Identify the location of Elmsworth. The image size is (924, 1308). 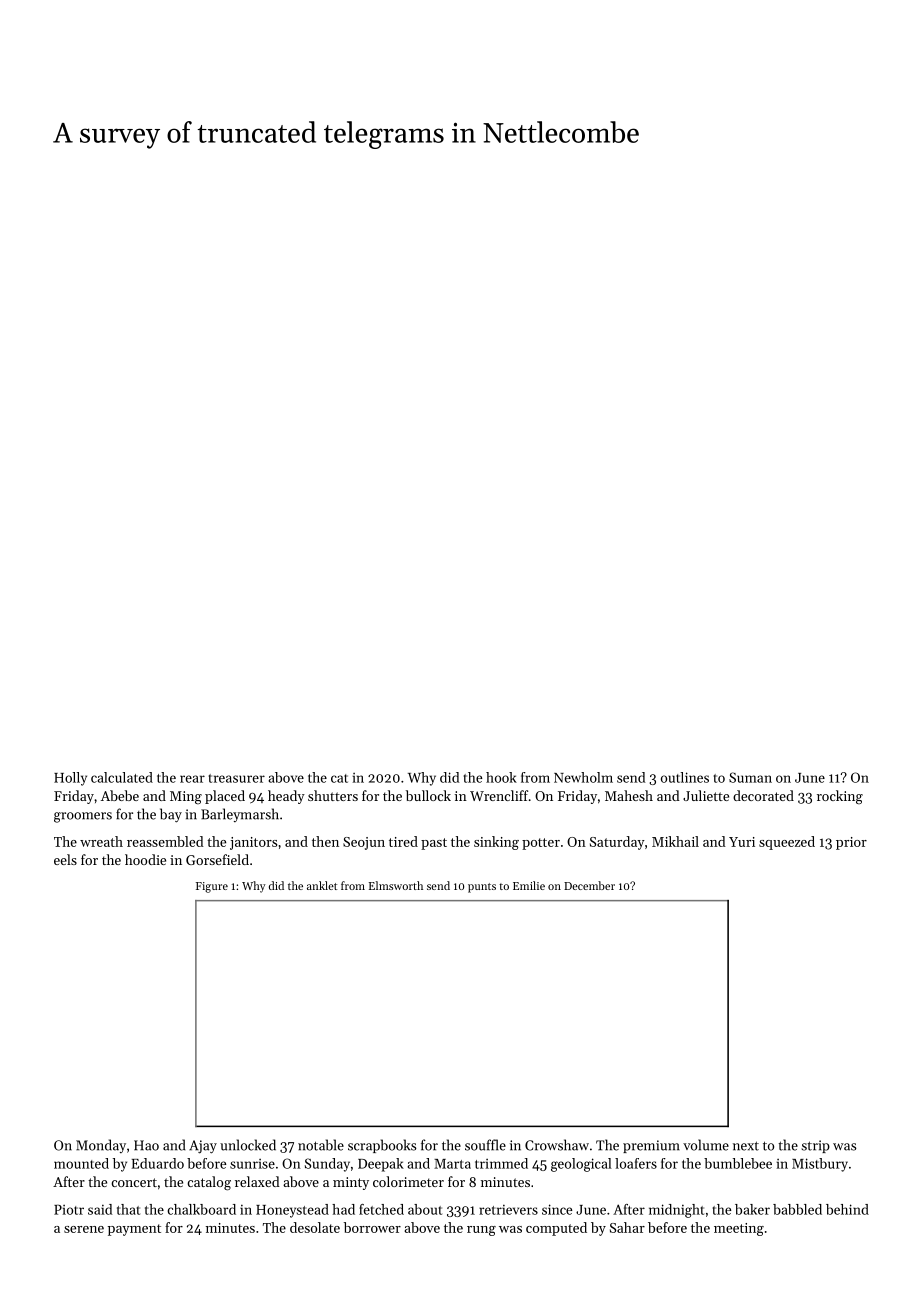
(396, 885).
